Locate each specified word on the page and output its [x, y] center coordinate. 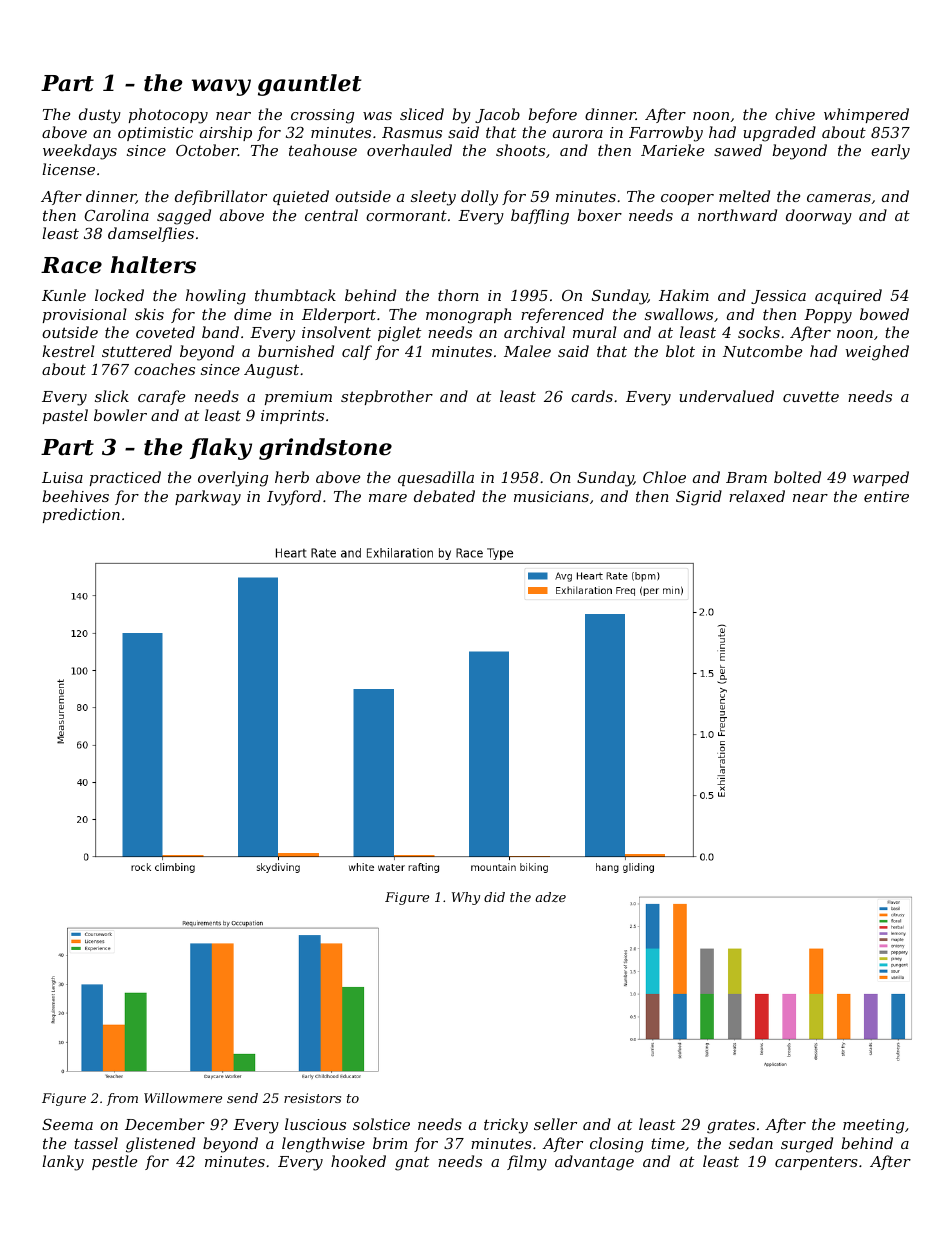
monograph [468, 316]
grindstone [325, 449]
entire [886, 496]
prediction [81, 515]
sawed [738, 150]
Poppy [828, 316]
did [494, 897]
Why [466, 898]
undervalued [726, 396]
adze [551, 897]
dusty [100, 116]
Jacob [497, 115]
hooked [358, 1161]
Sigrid [699, 498]
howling [216, 297]
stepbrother [387, 397]
